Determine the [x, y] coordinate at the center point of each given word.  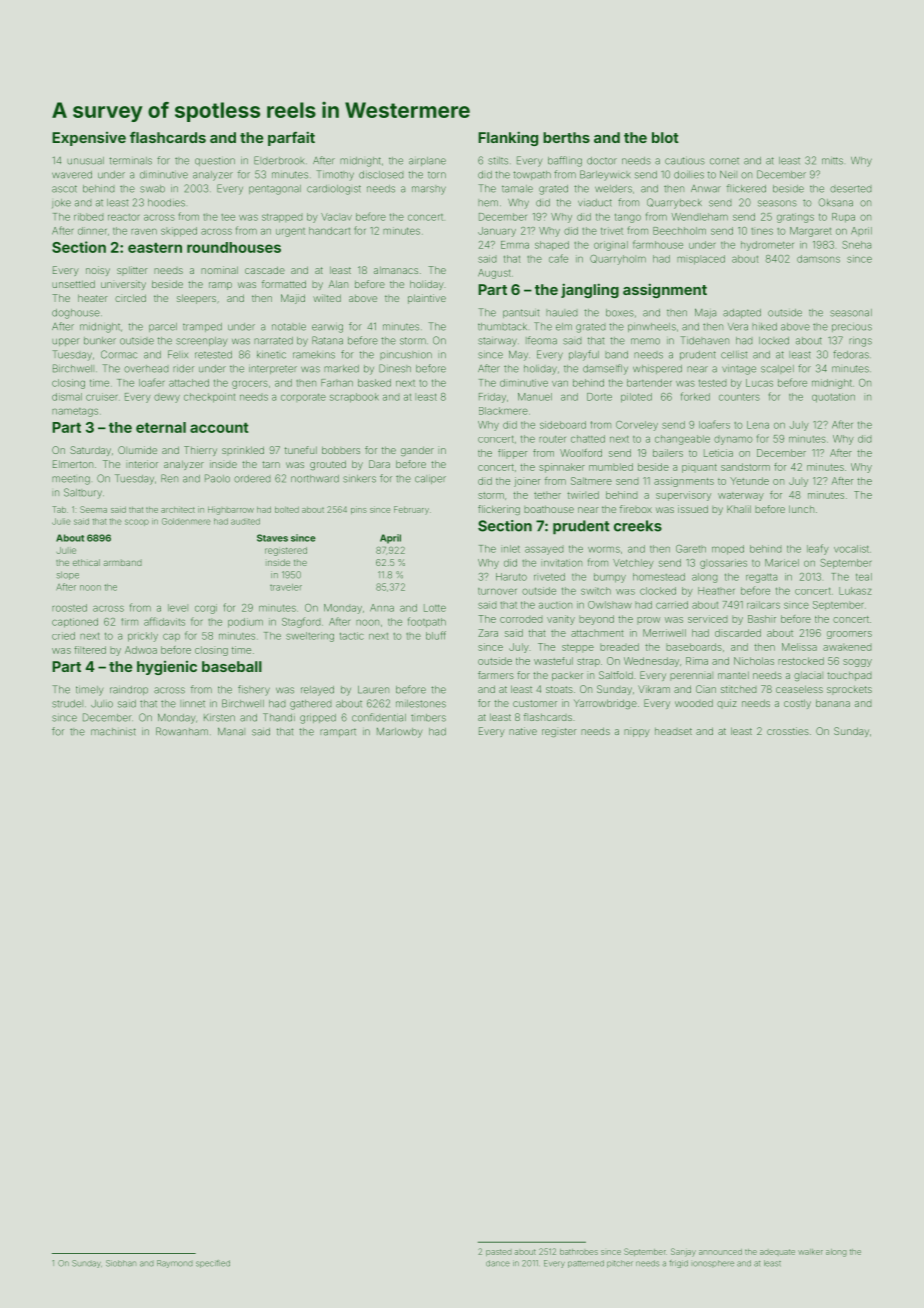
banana [833, 703]
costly [797, 704]
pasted [499, 1252]
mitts [832, 161]
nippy [637, 733]
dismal [67, 397]
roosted [69, 608]
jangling [590, 290]
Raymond [175, 1264]
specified [213, 1264]
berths [566, 137]
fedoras [851, 354]
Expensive [89, 139]
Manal [231, 731]
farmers [496, 675]
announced [720, 1252]
